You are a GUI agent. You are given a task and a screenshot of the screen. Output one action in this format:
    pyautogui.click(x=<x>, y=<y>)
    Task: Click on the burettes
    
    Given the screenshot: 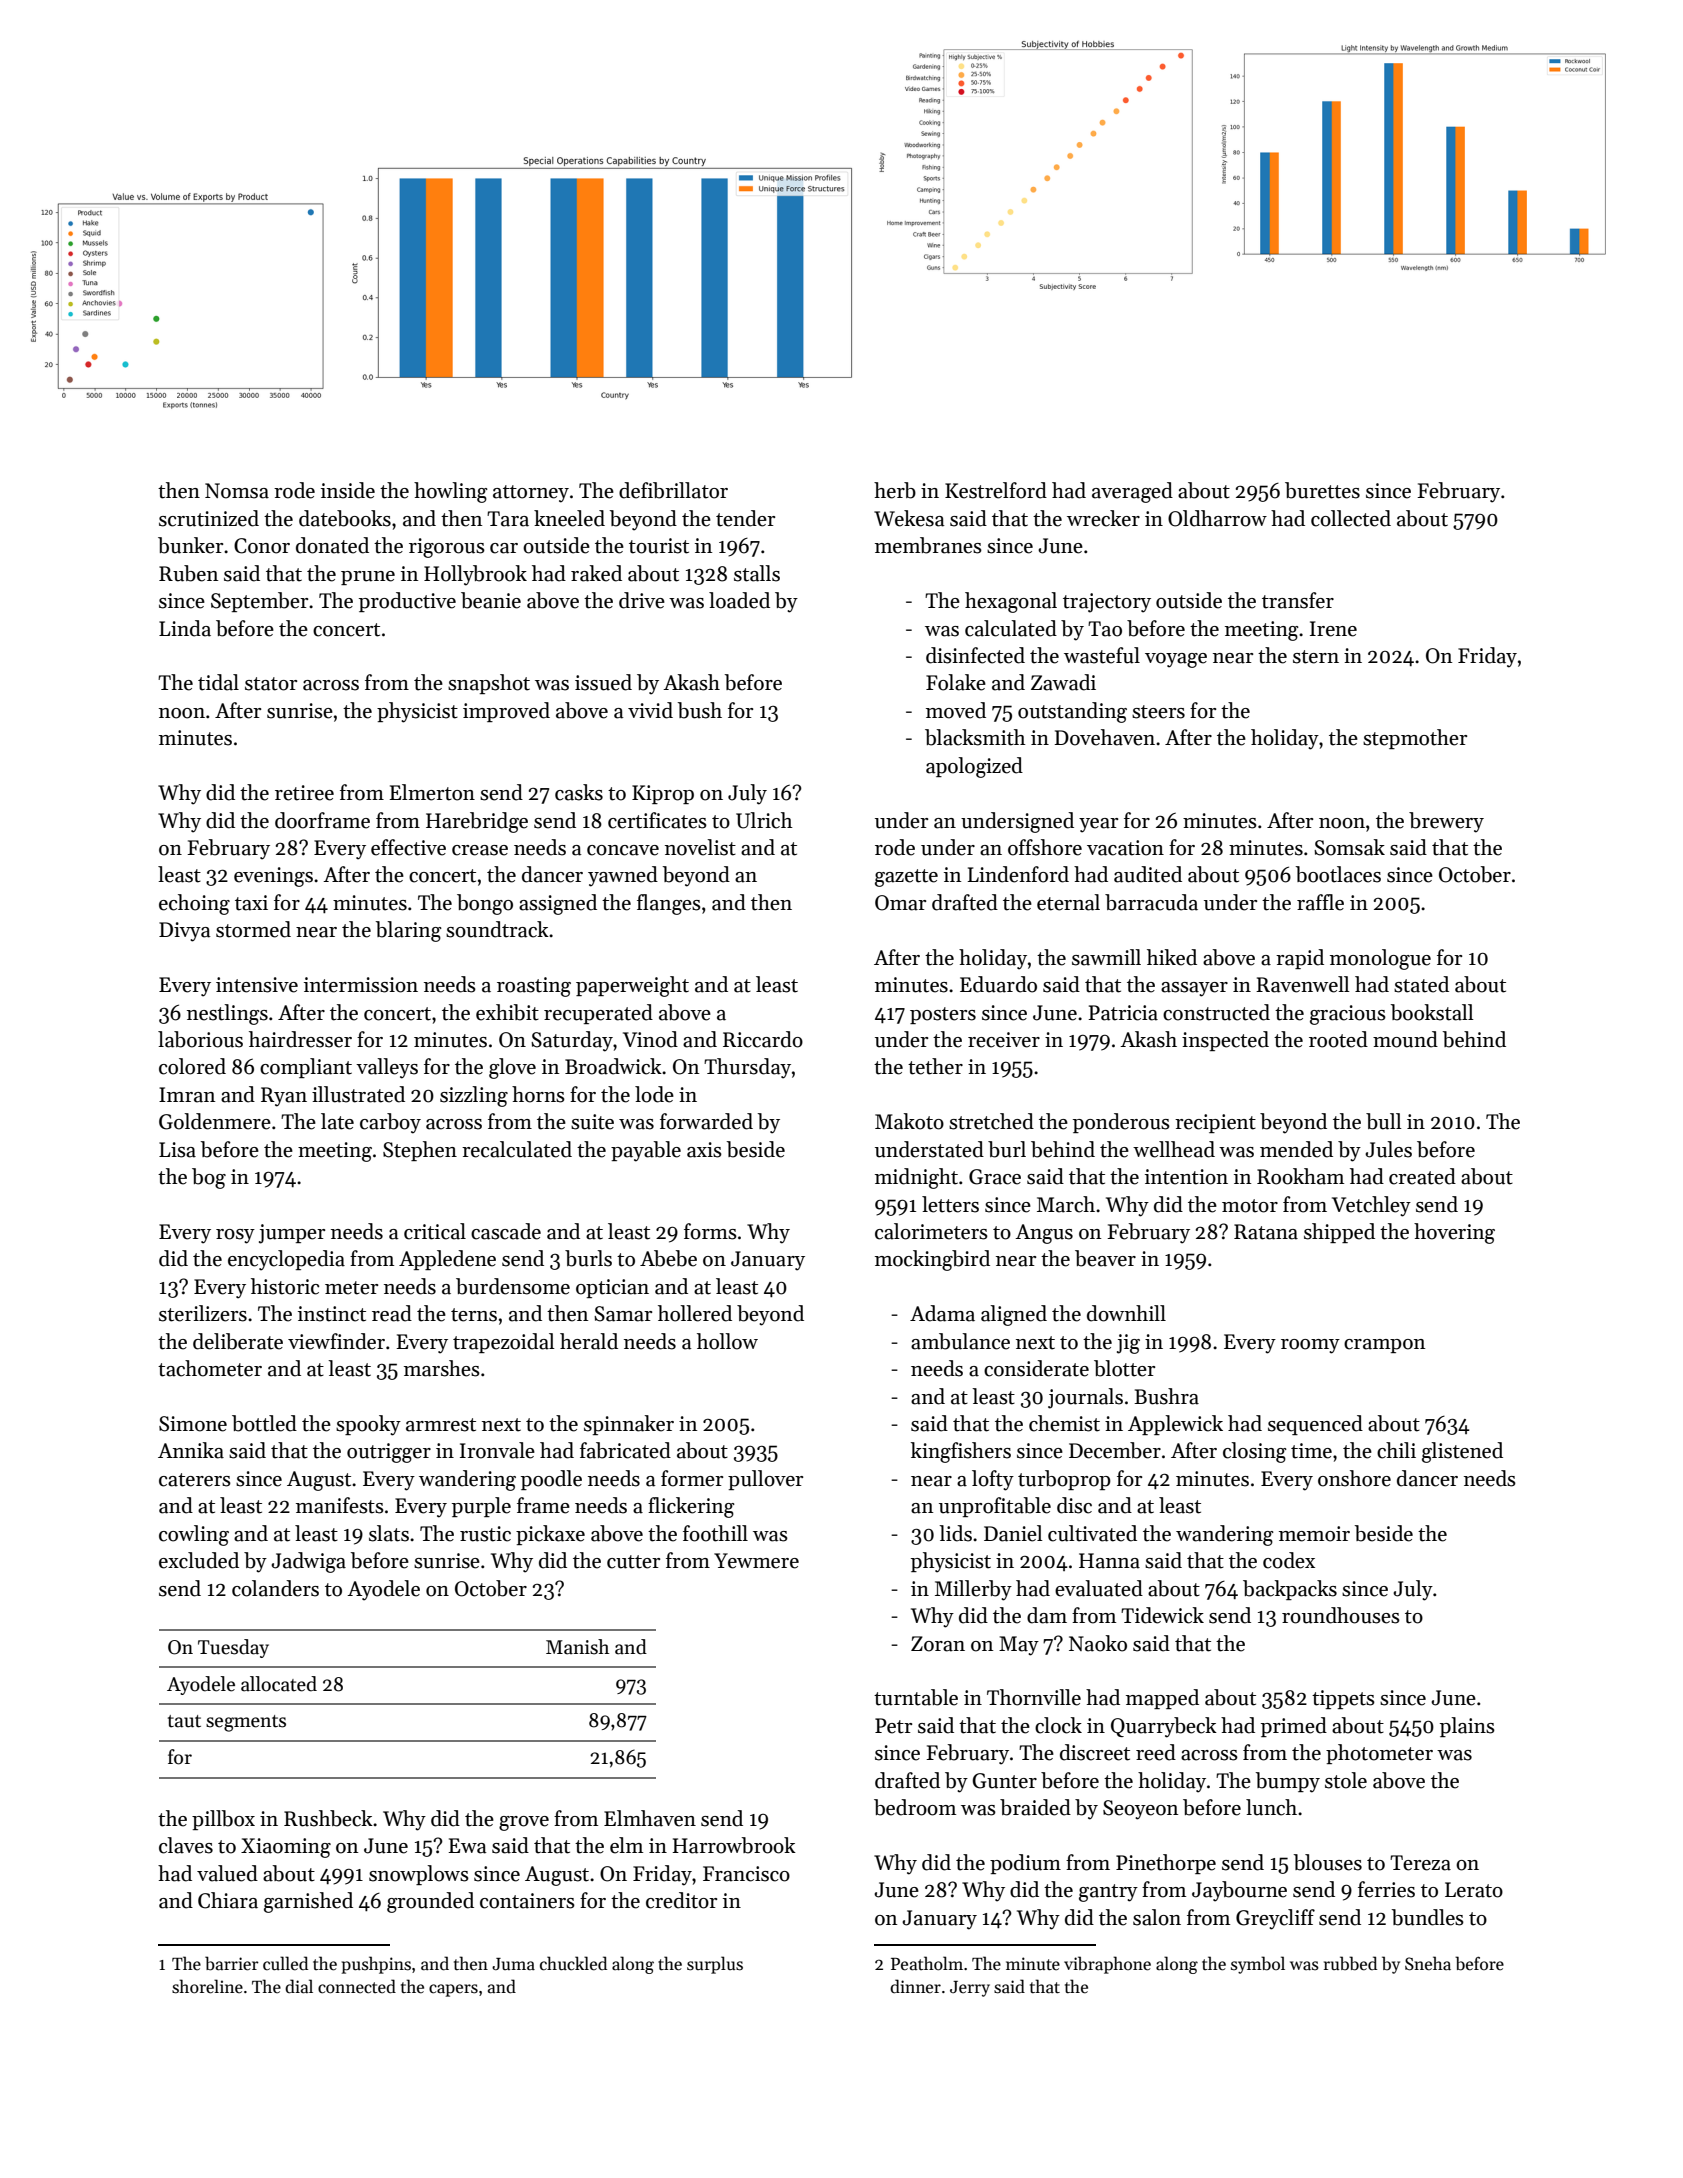 What is the action you would take?
    pyautogui.click(x=1322, y=490)
